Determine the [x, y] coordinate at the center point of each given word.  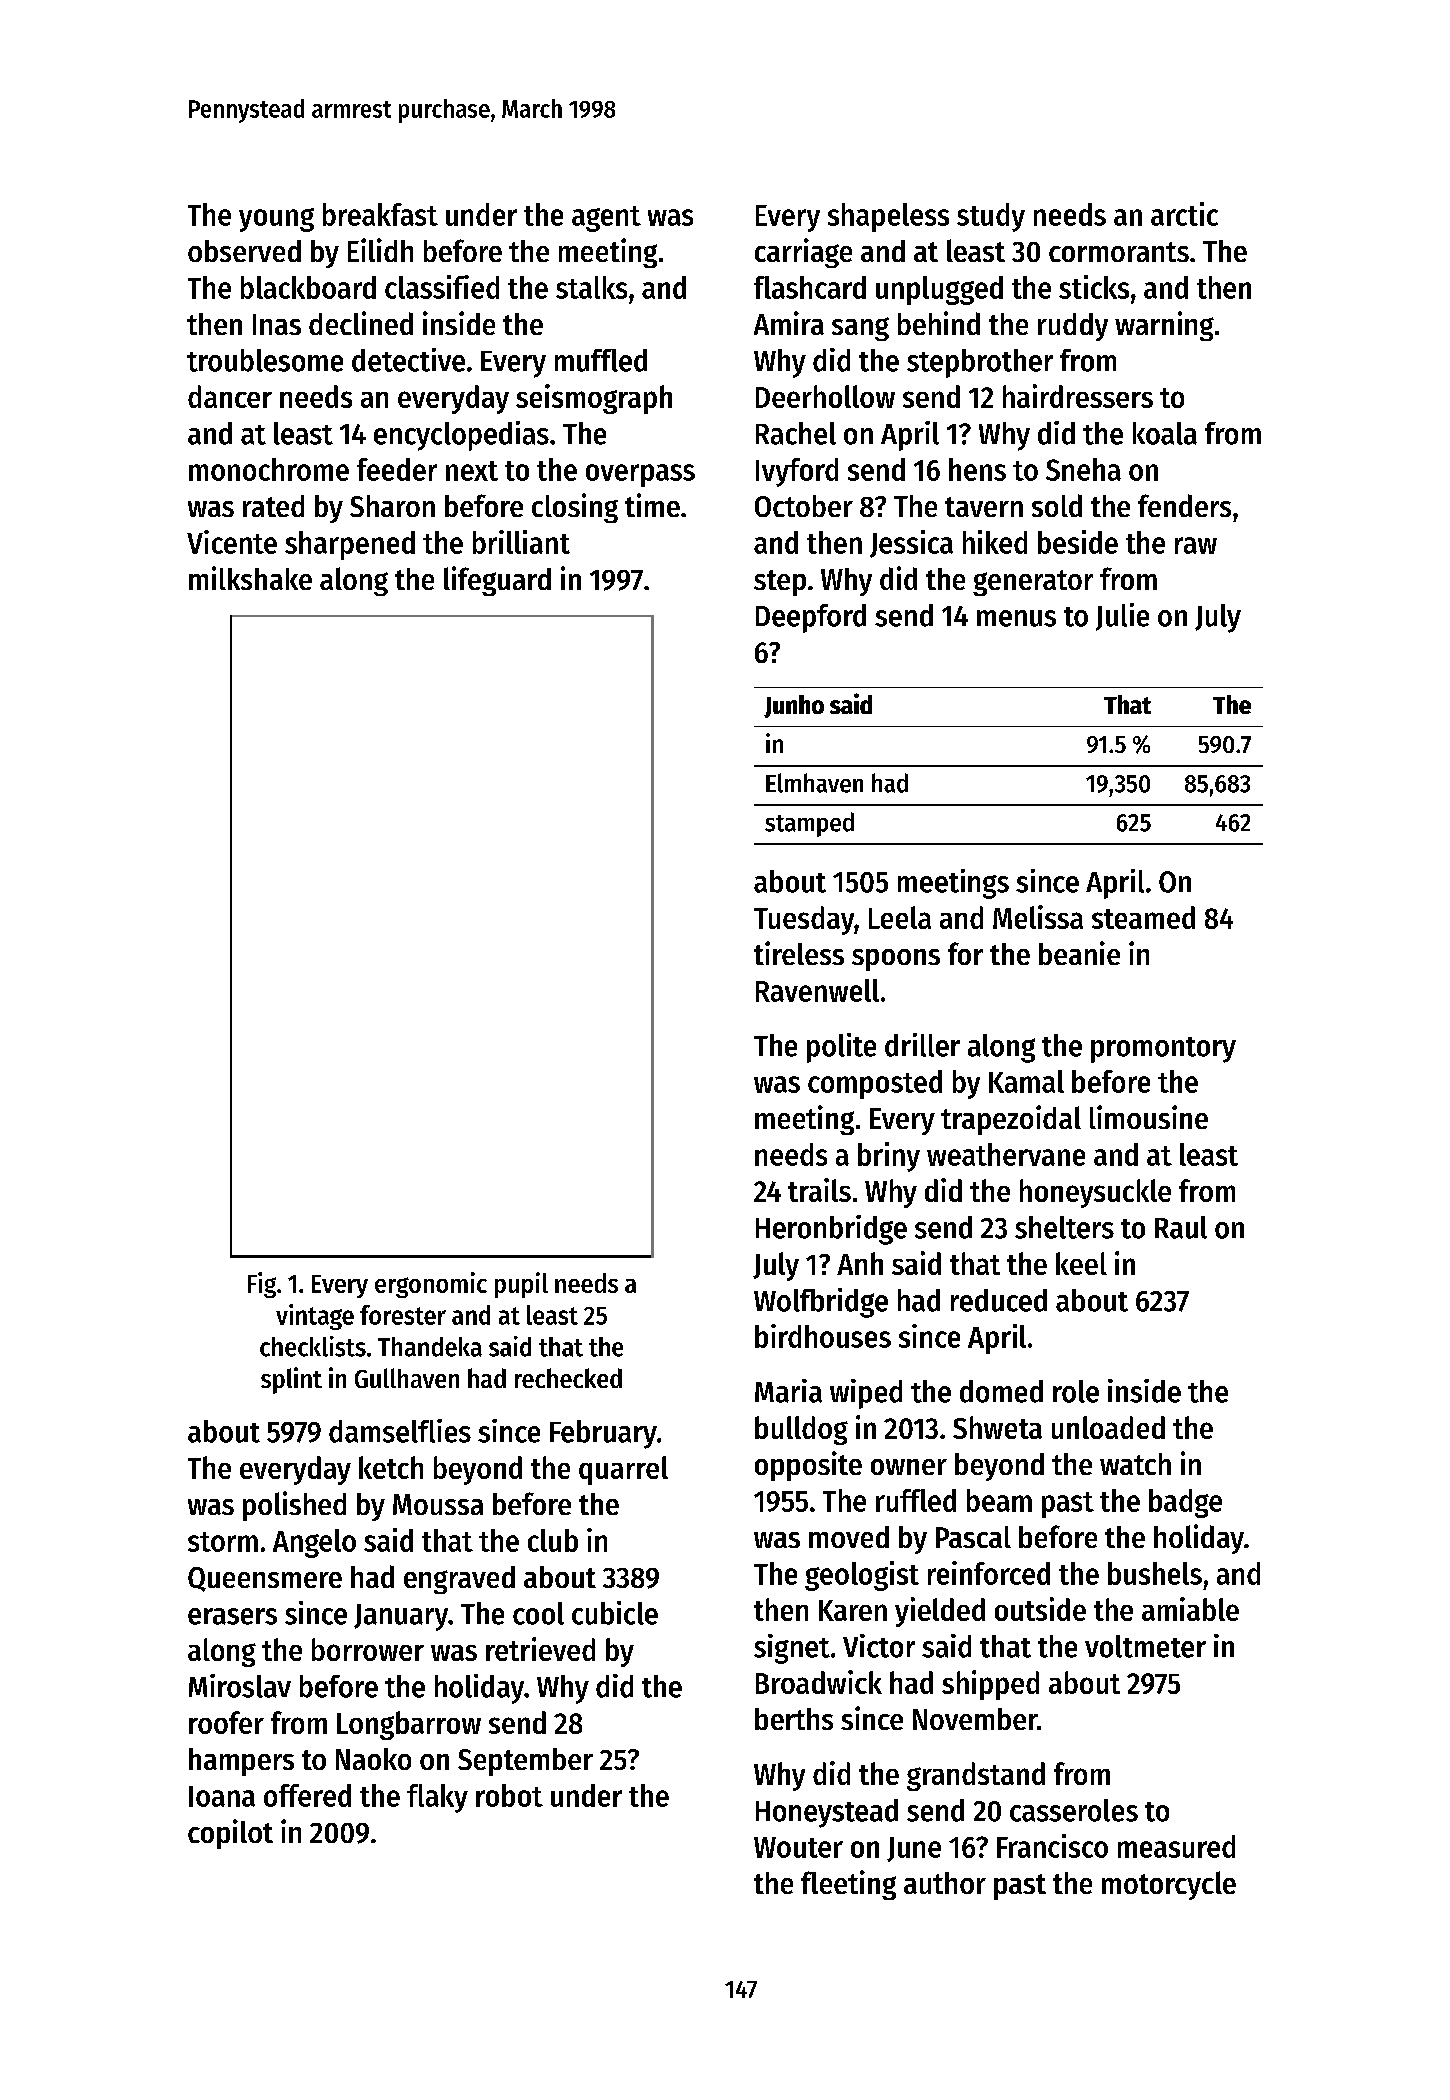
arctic [1184, 214]
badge [1185, 1503]
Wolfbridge [821, 1303]
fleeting [848, 1885]
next [472, 471]
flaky [437, 1798]
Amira [789, 323]
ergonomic [431, 1285]
